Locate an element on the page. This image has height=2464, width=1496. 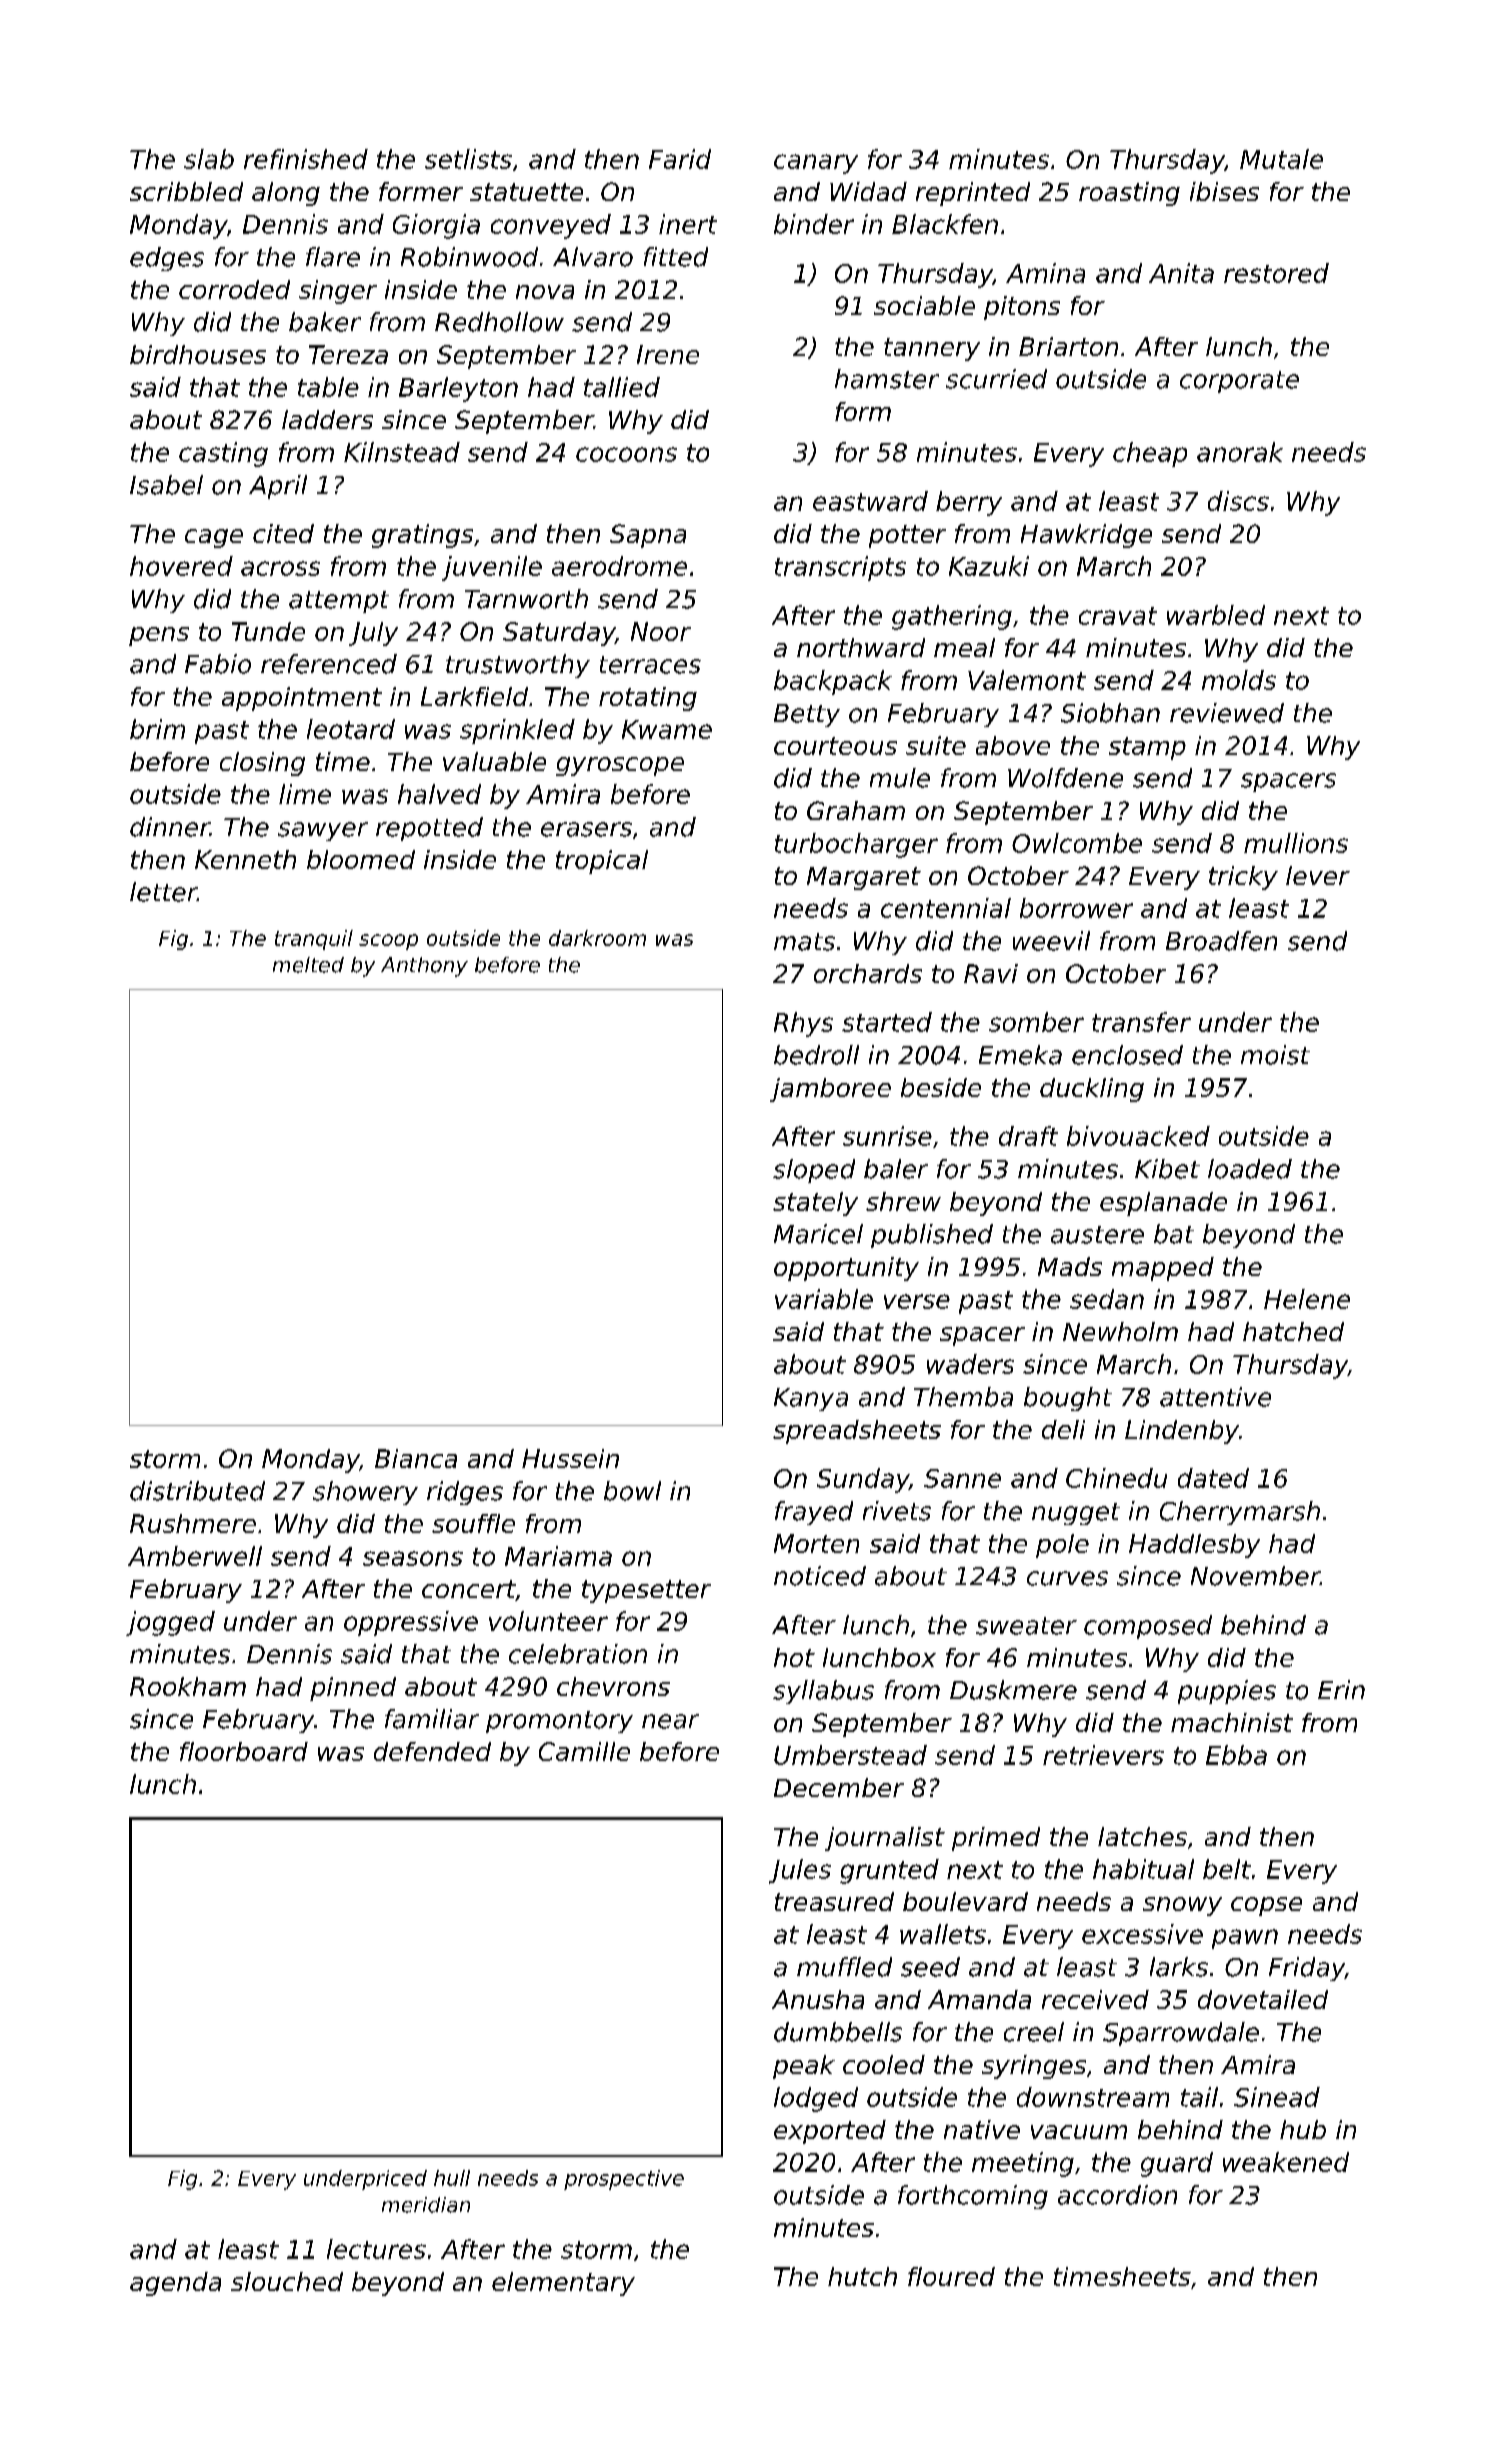
letter is located at coordinates (163, 892).
